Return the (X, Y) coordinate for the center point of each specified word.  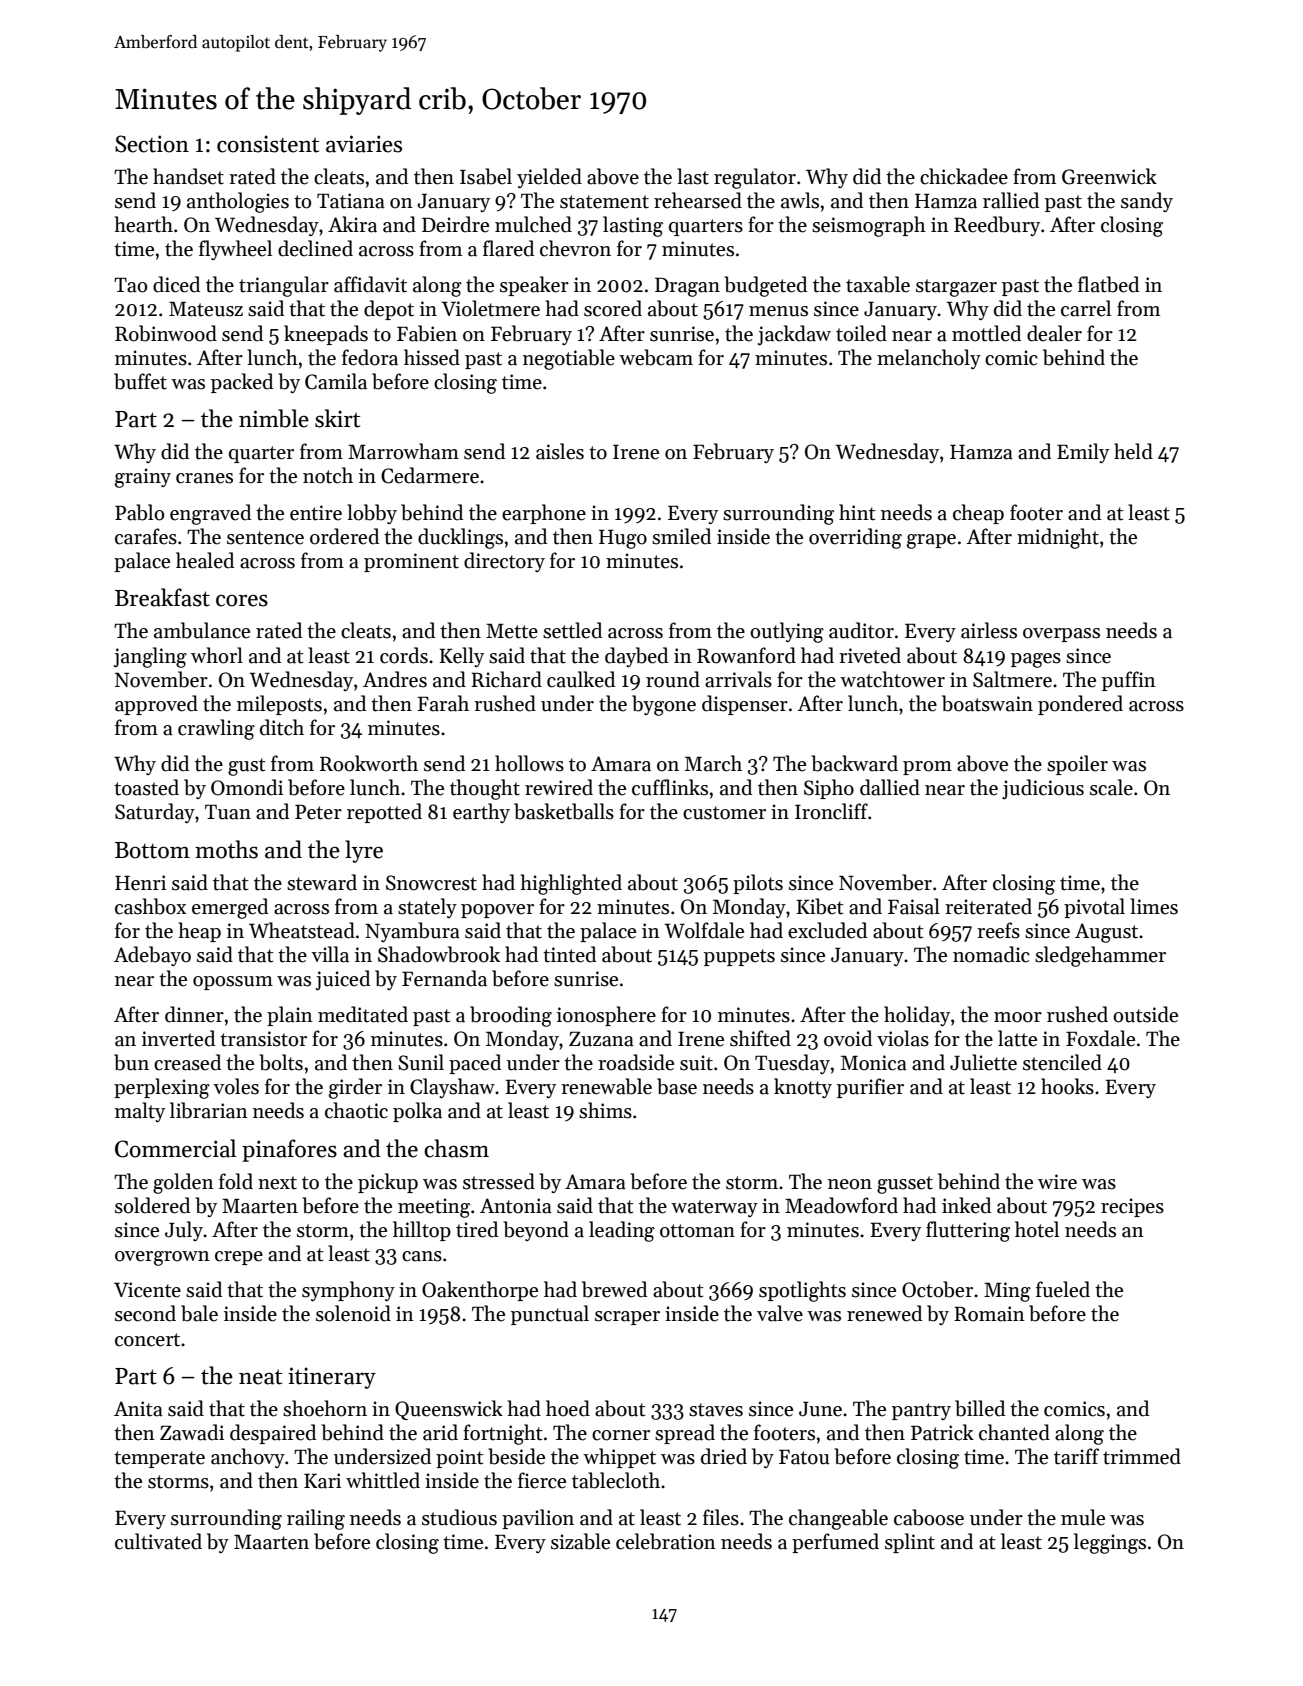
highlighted (571, 884)
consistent (268, 144)
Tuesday (792, 1064)
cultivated (158, 1541)
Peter (318, 812)
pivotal (1094, 908)
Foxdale (1100, 1038)
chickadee (964, 176)
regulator (755, 178)
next (277, 1183)
